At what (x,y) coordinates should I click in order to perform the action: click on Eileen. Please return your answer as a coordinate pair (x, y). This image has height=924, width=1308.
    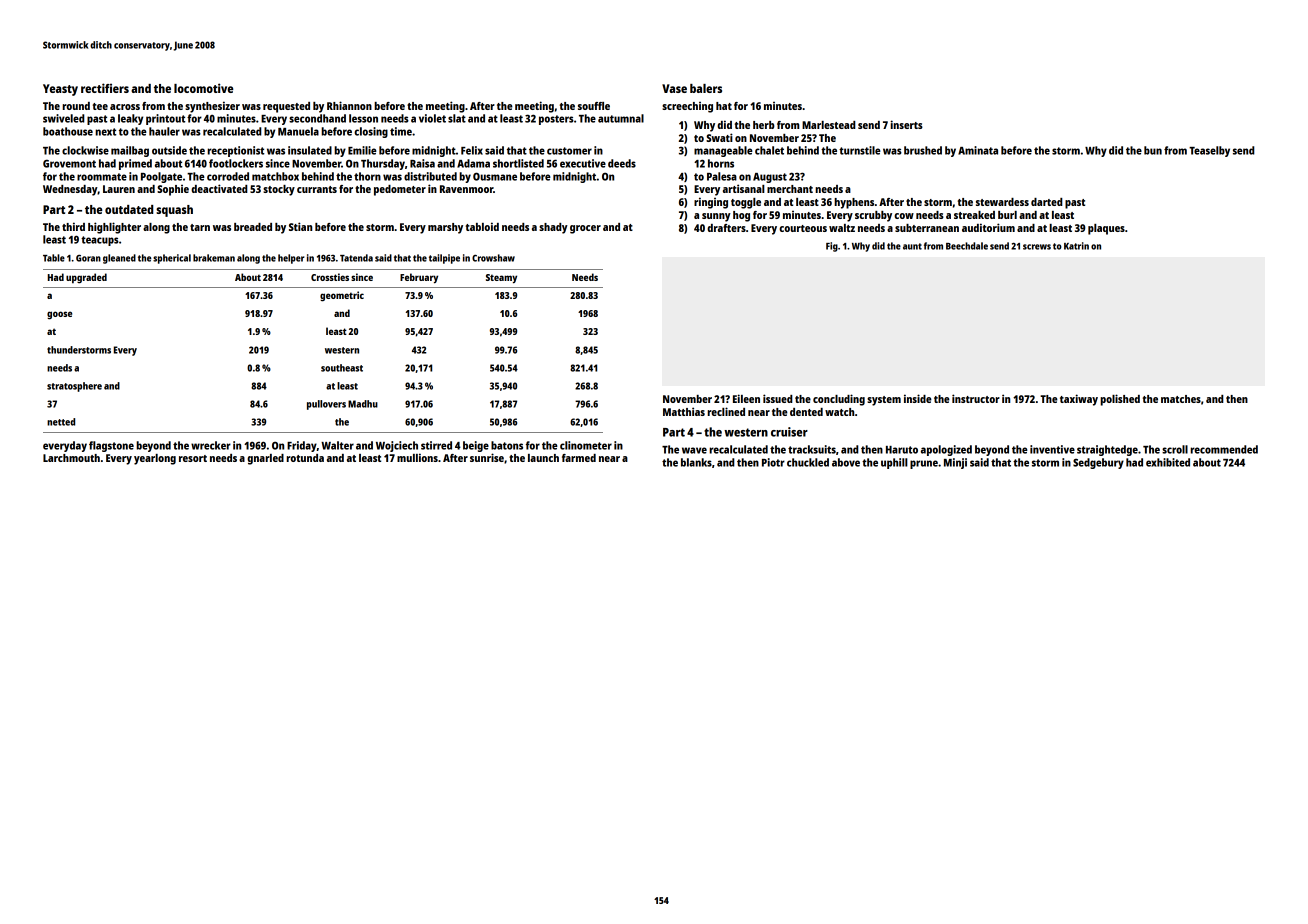
    Looking at the image, I should click on (746, 398).
